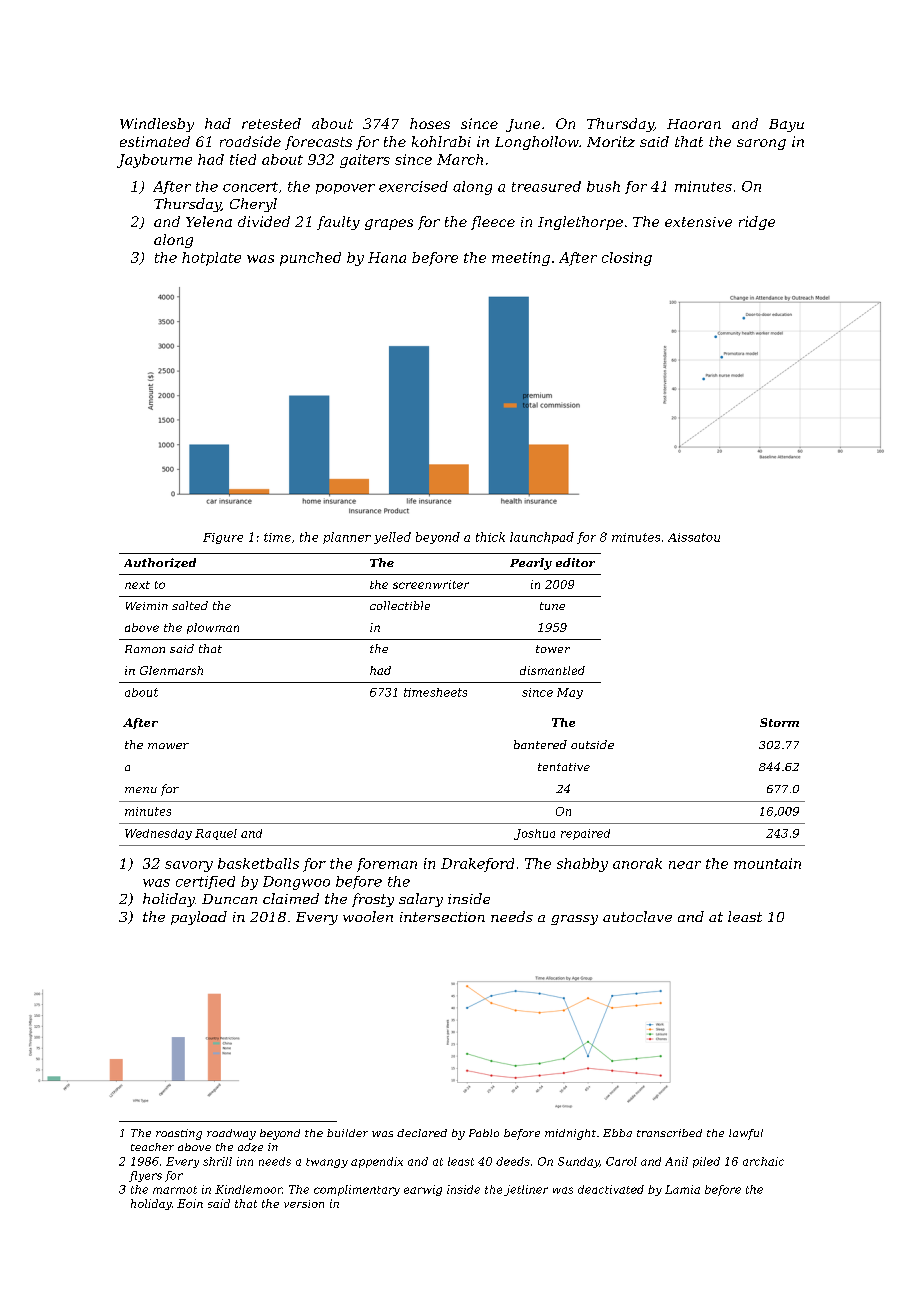 The image size is (924, 1308). I want to click on Drakeford, so click(477, 865).
